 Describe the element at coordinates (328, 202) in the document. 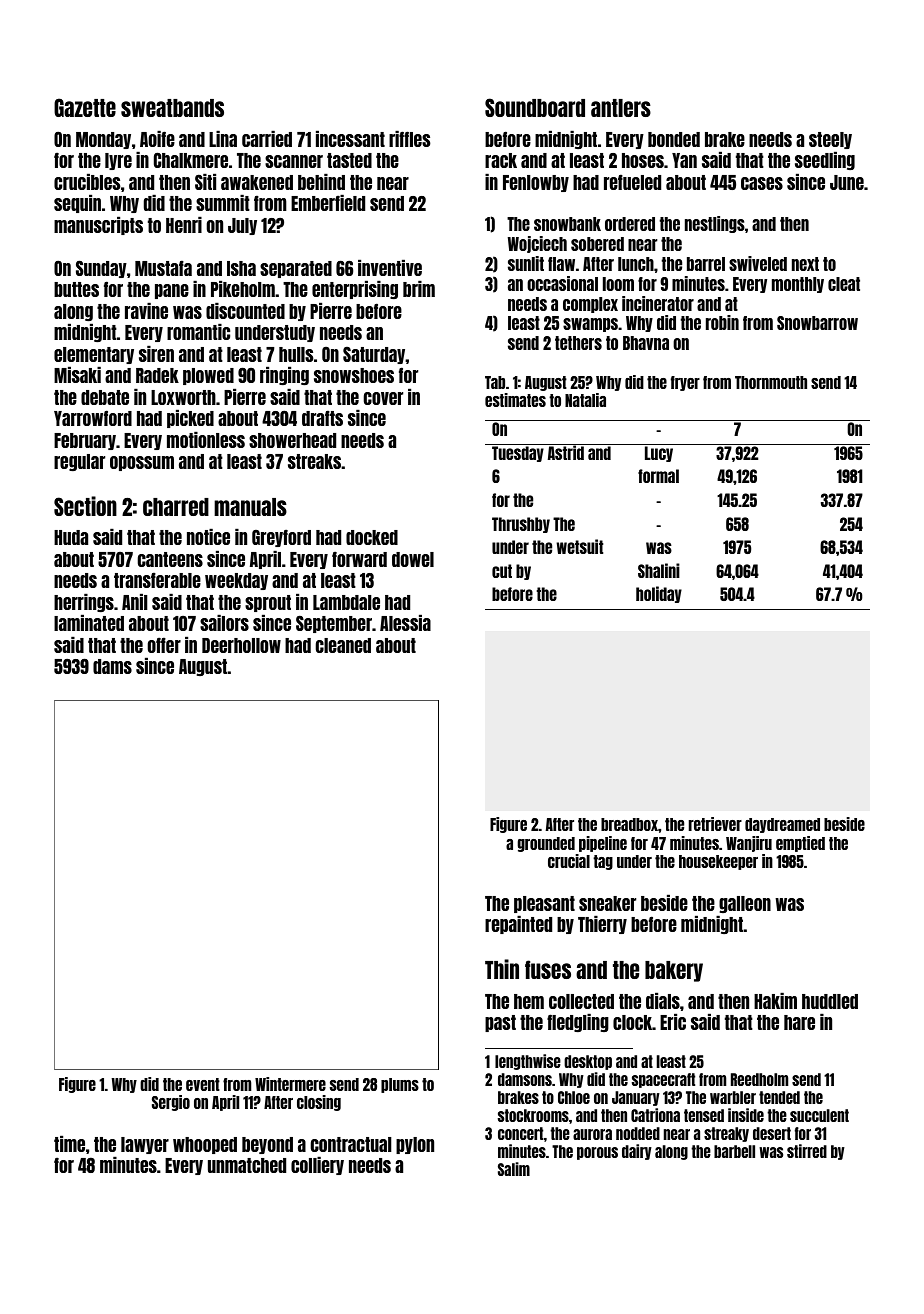

I see `Emberfield` at that location.
